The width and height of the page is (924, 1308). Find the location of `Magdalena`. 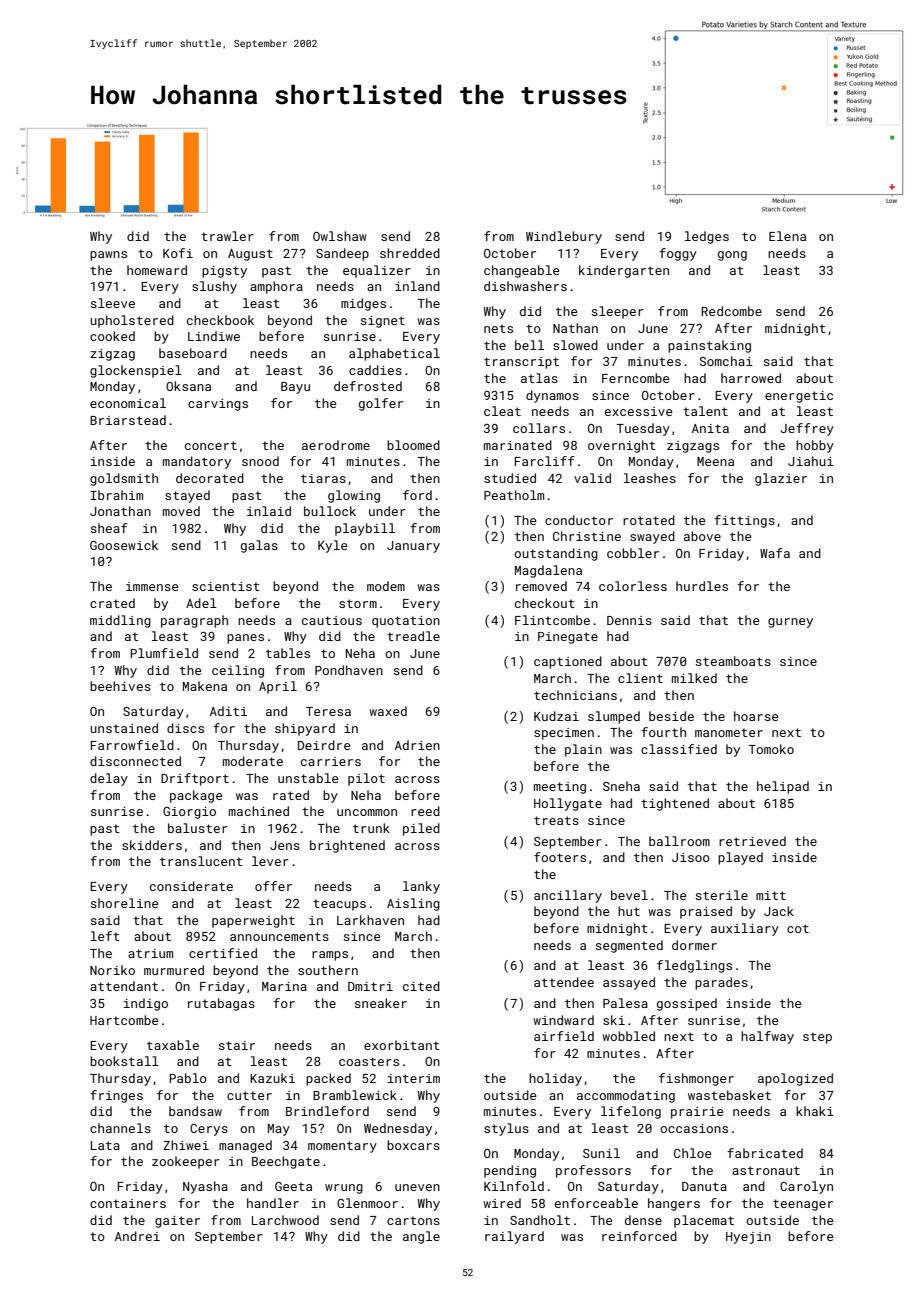

Magdalena is located at coordinates (548, 571).
